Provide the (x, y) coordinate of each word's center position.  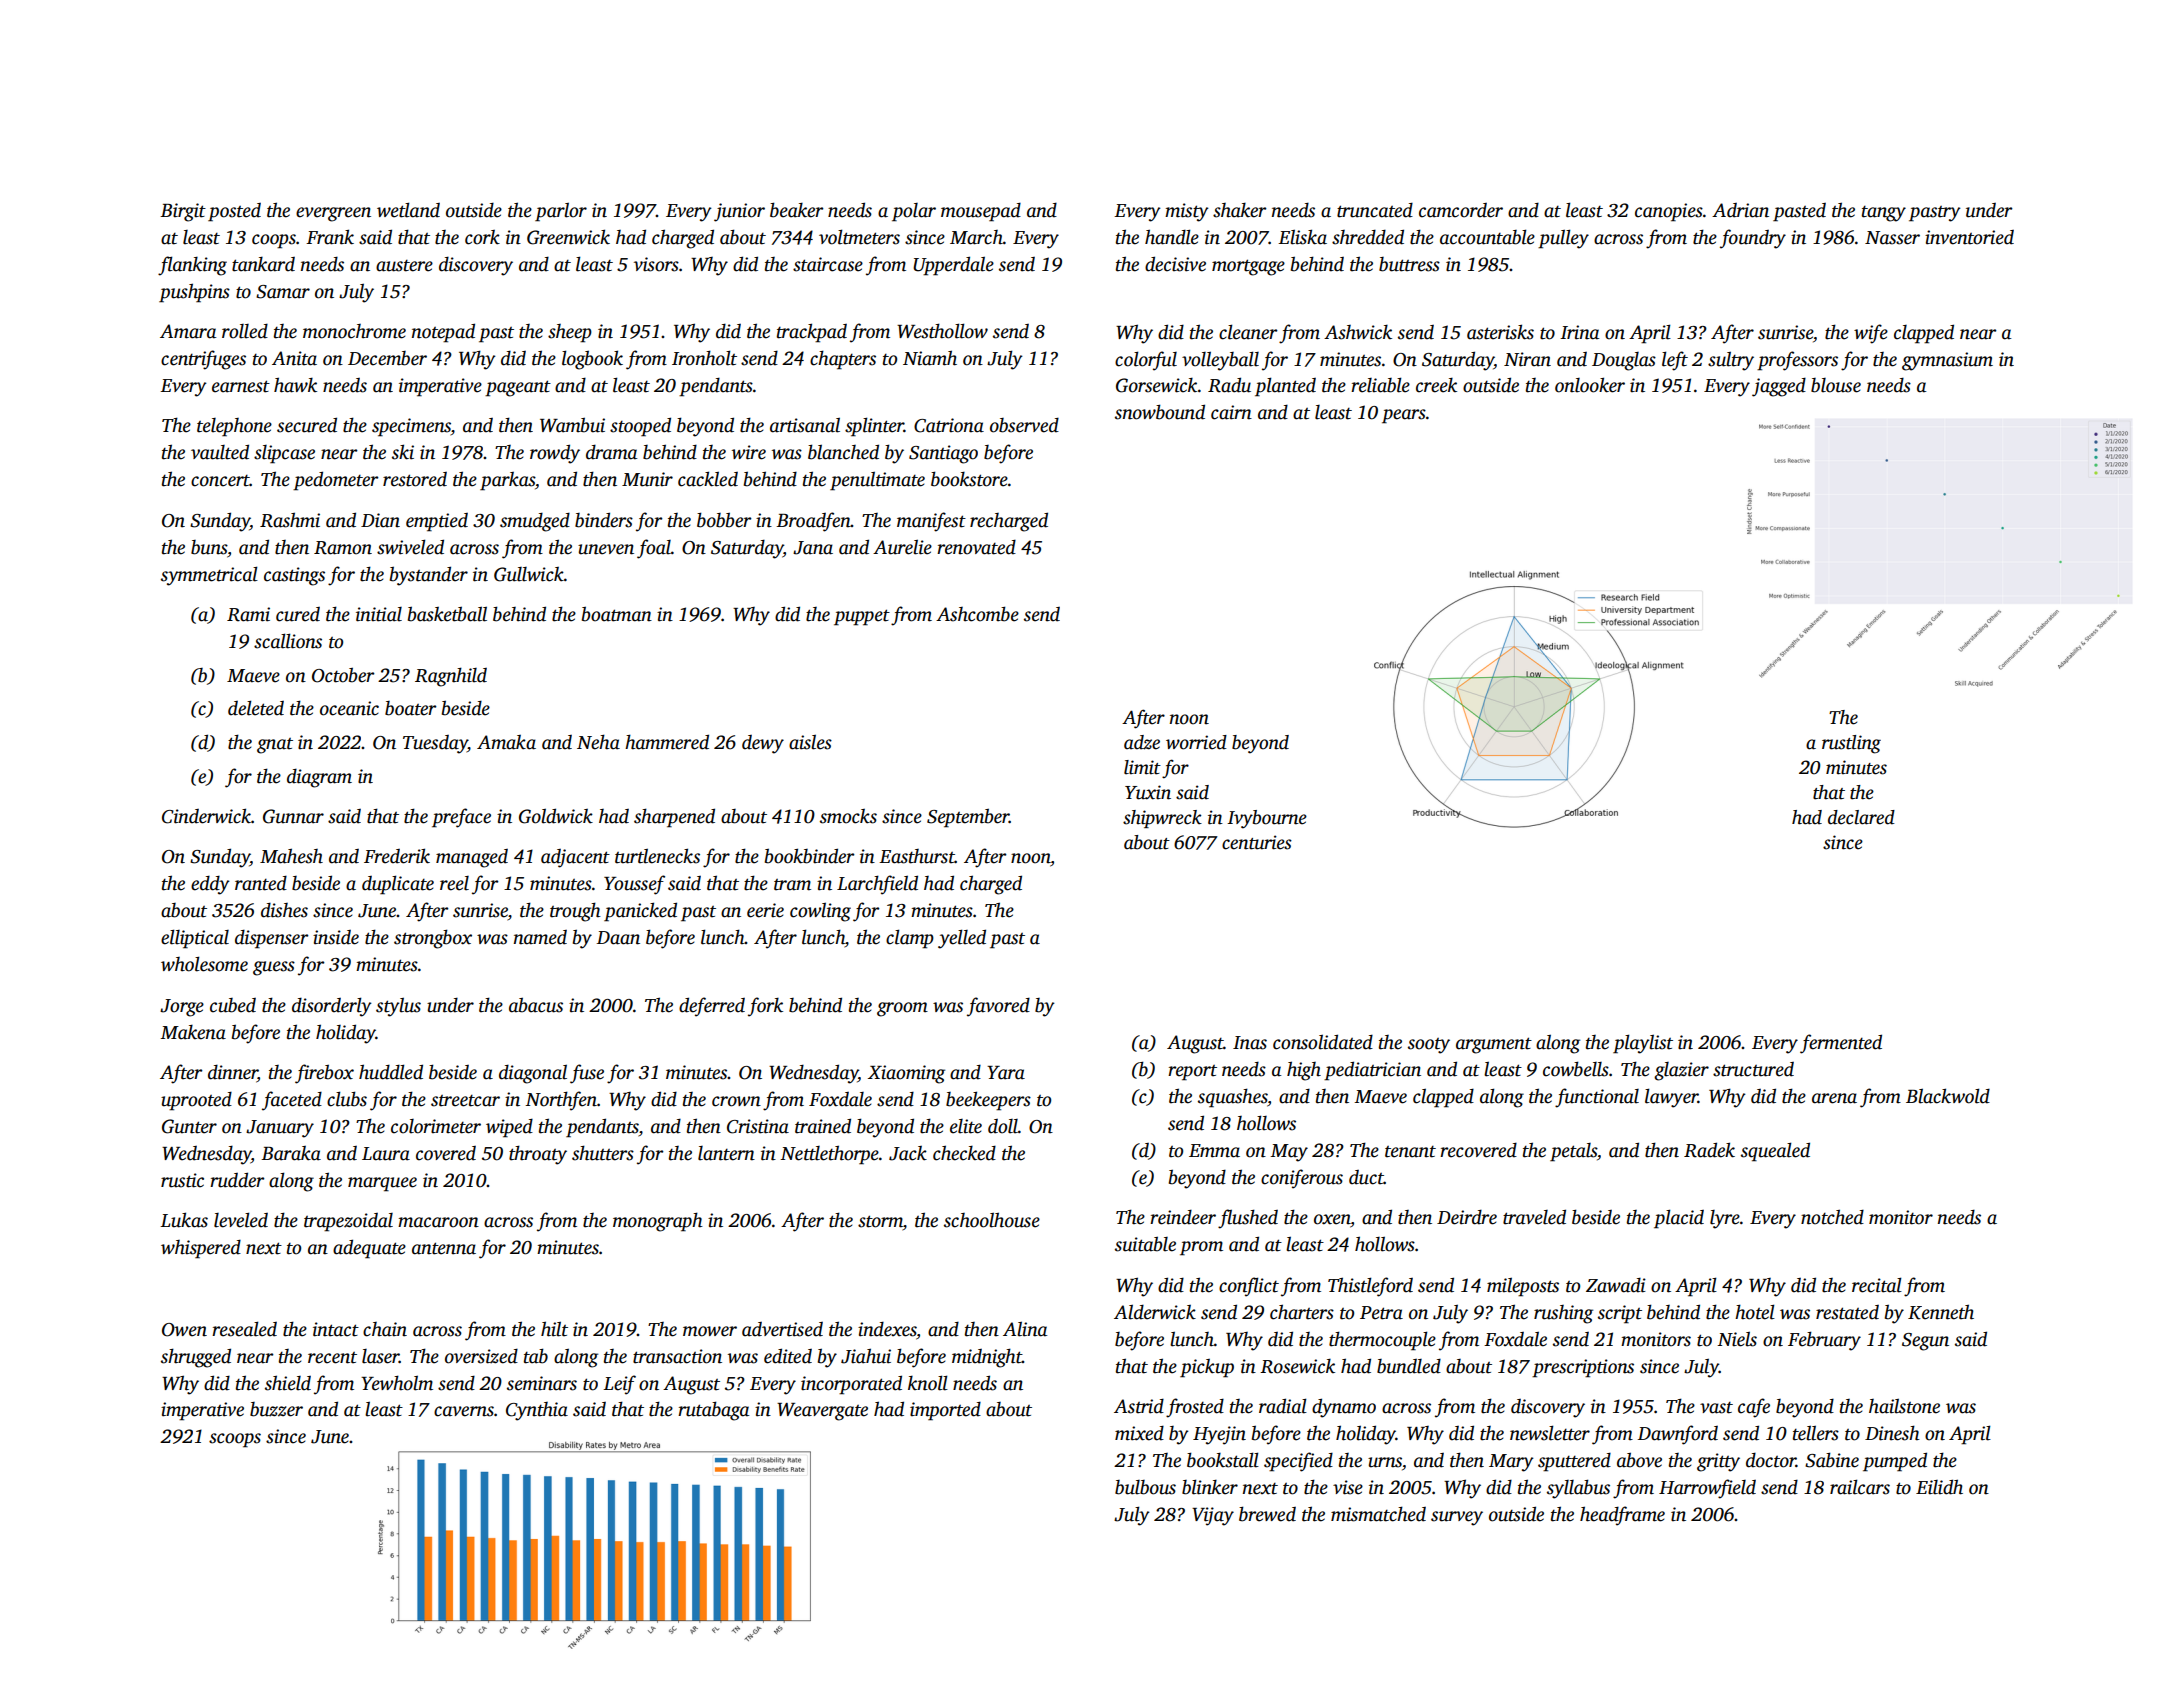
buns (209, 547)
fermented (1841, 1044)
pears (1404, 416)
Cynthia (537, 1411)
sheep (570, 333)
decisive (1175, 264)
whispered (201, 1249)
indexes (887, 1329)
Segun (1925, 1342)
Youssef (634, 885)
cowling (820, 912)
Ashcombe (977, 614)
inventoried (1969, 237)
